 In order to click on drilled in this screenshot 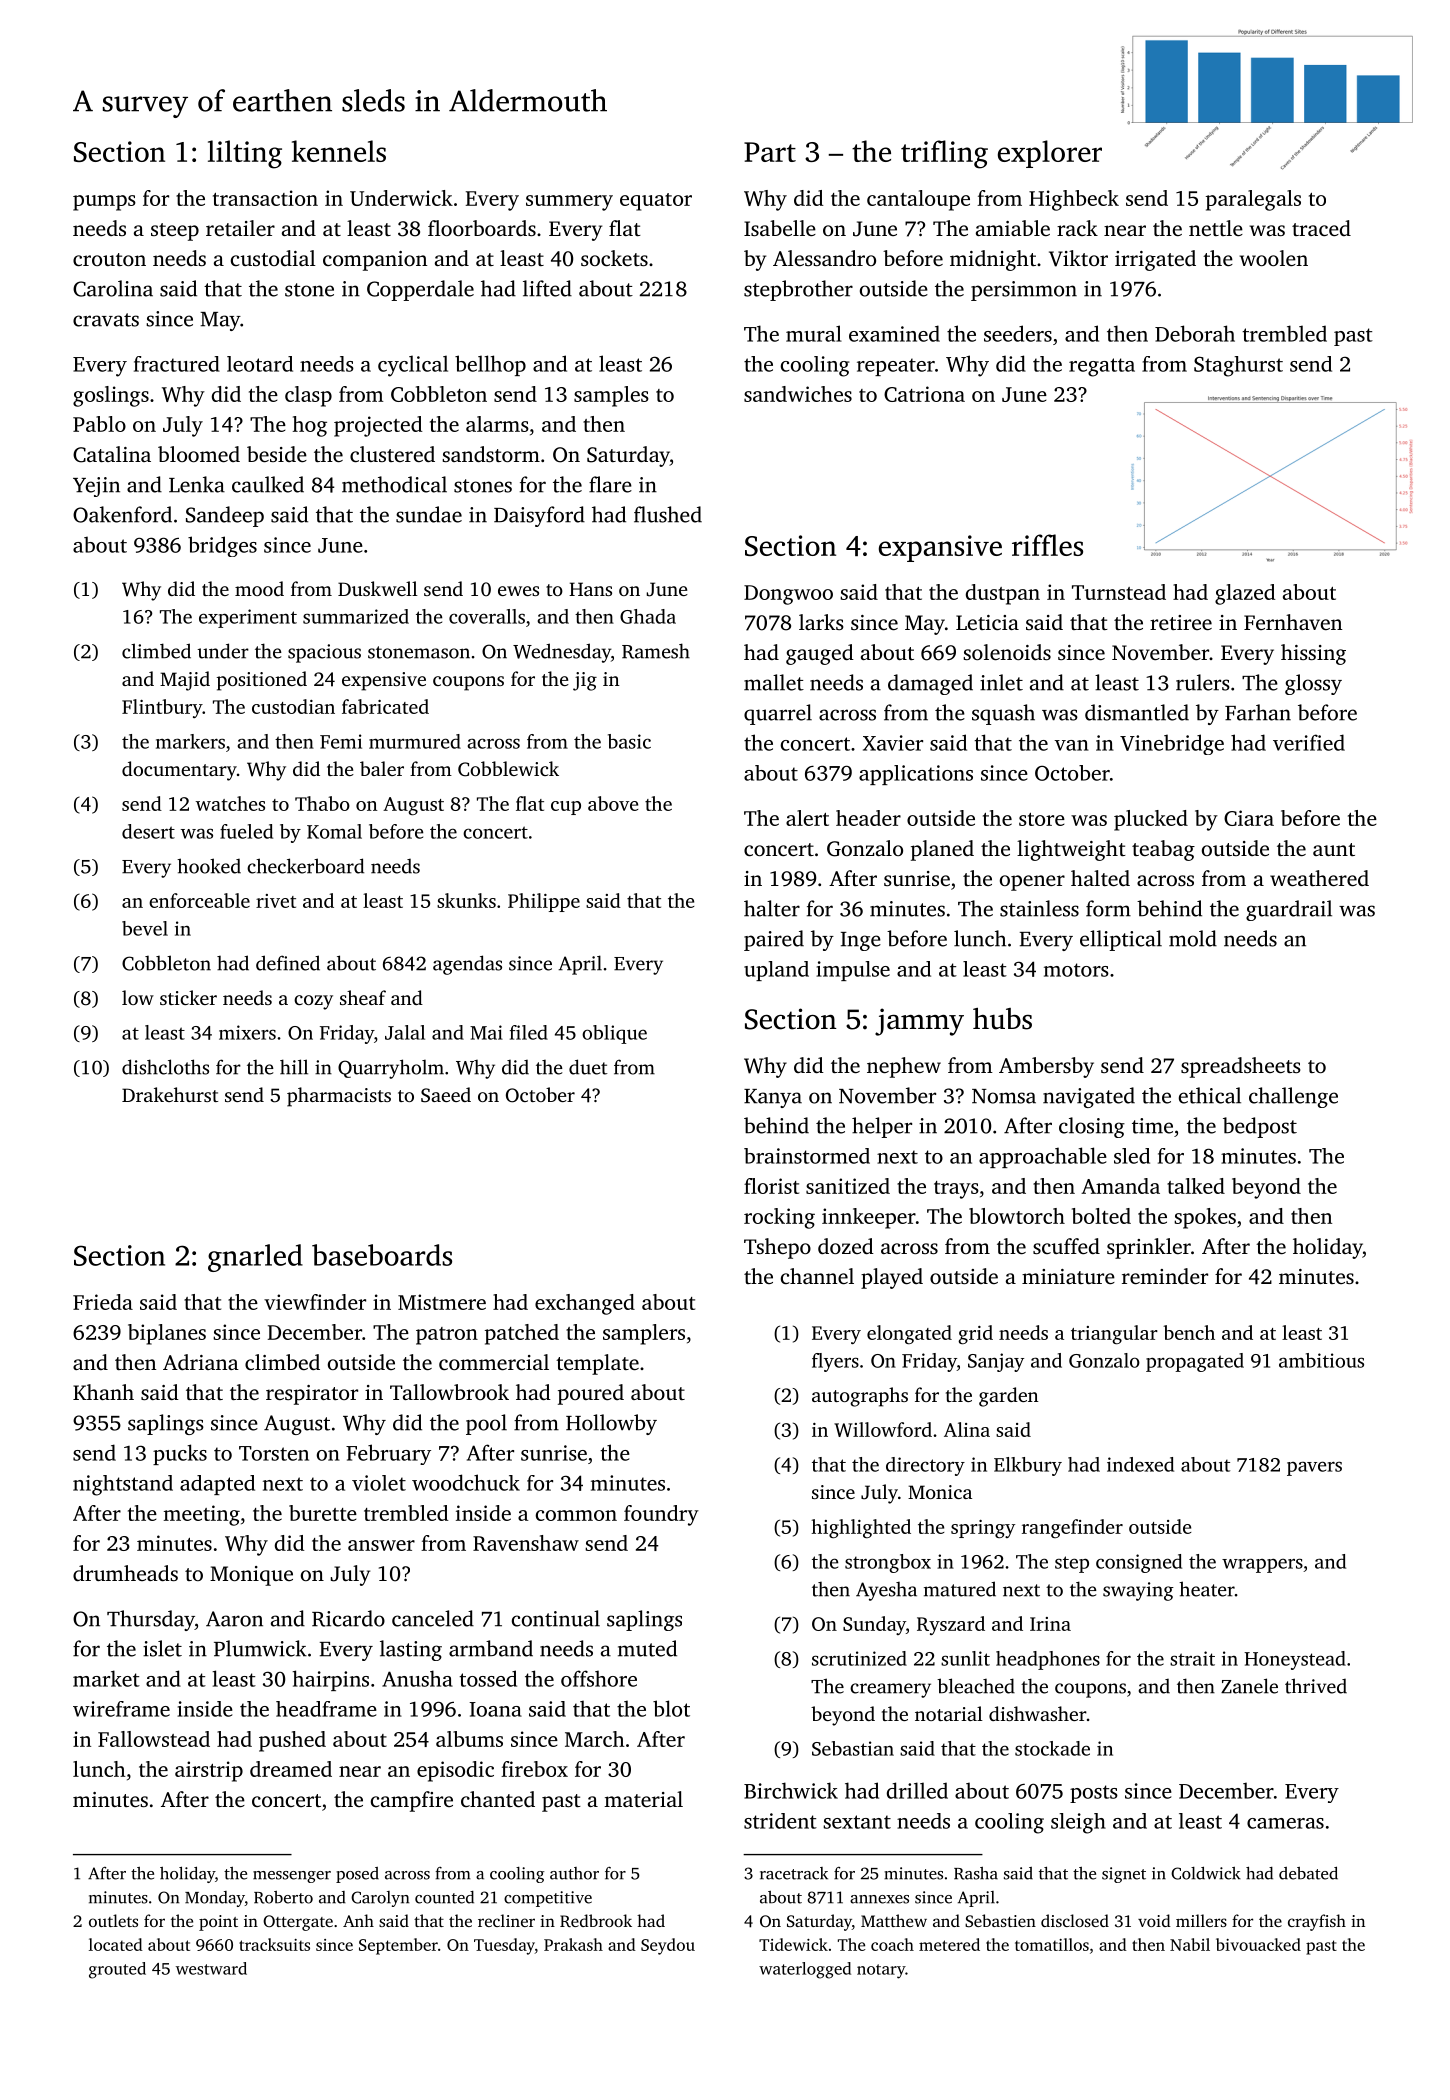, I will do `click(917, 1790)`.
